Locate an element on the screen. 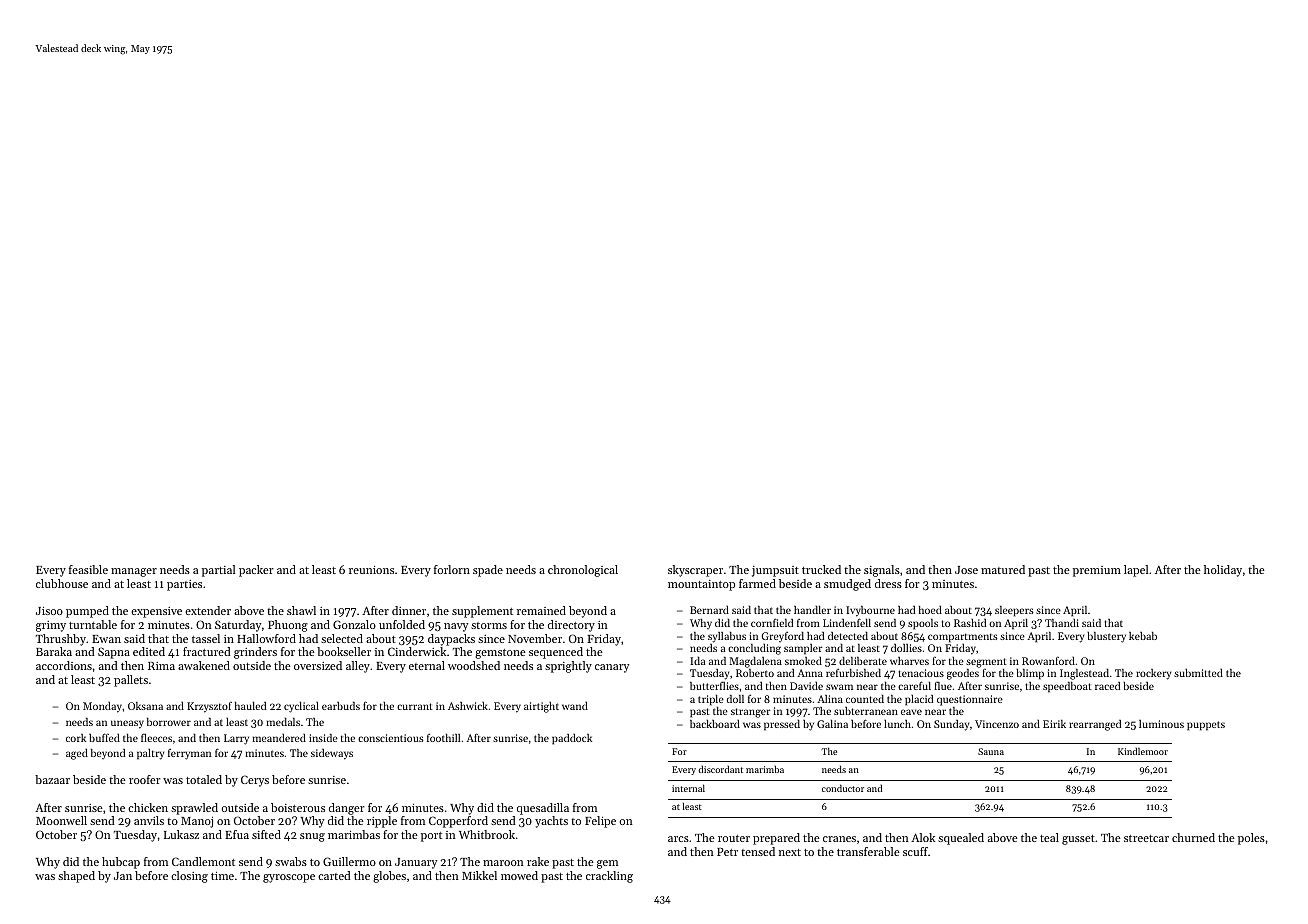 This screenshot has height=924, width=1308. Kindlemoor is located at coordinates (1143, 751).
